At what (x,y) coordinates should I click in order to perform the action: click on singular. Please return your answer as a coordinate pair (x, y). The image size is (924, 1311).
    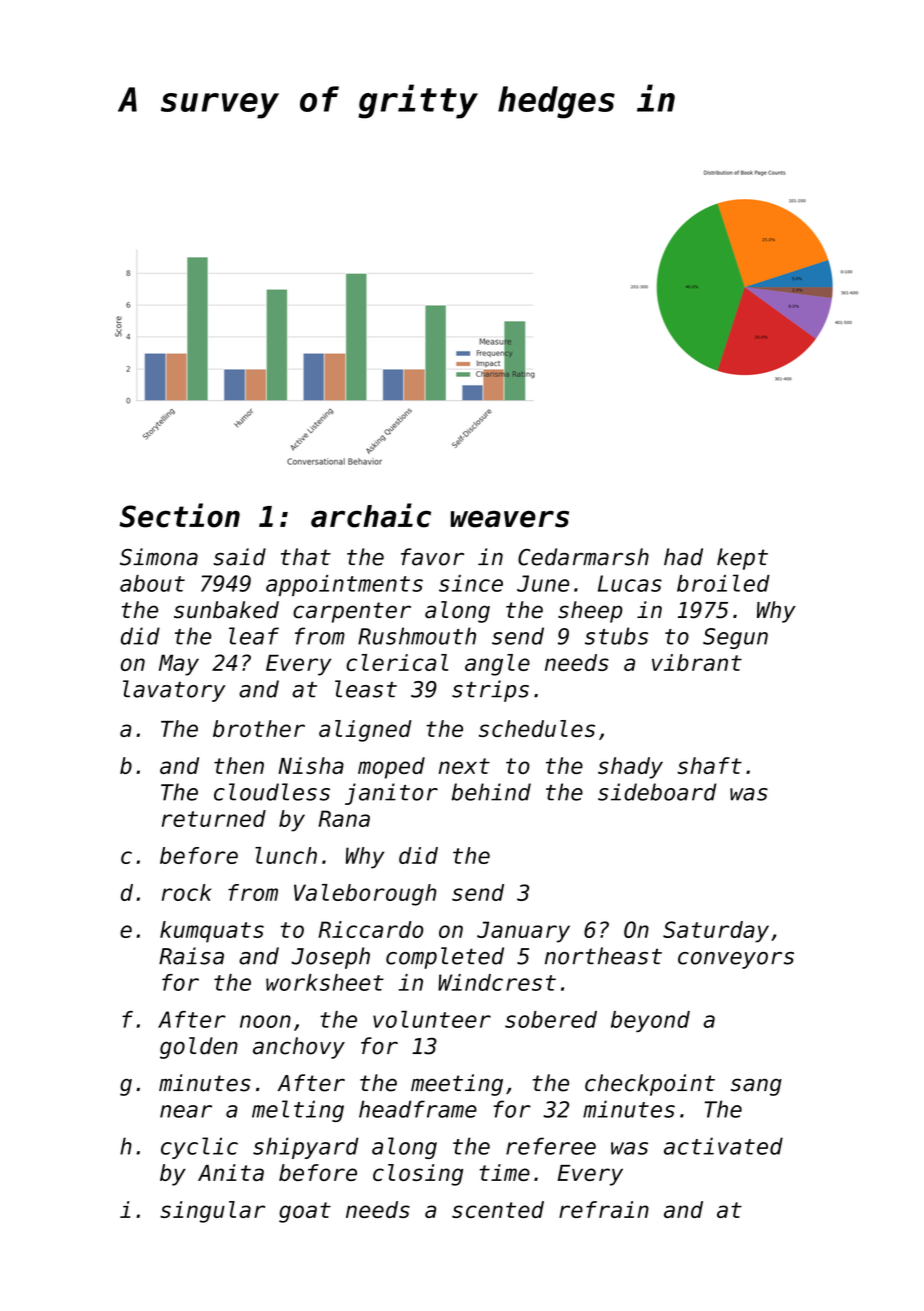
    Looking at the image, I should click on (212, 1212).
